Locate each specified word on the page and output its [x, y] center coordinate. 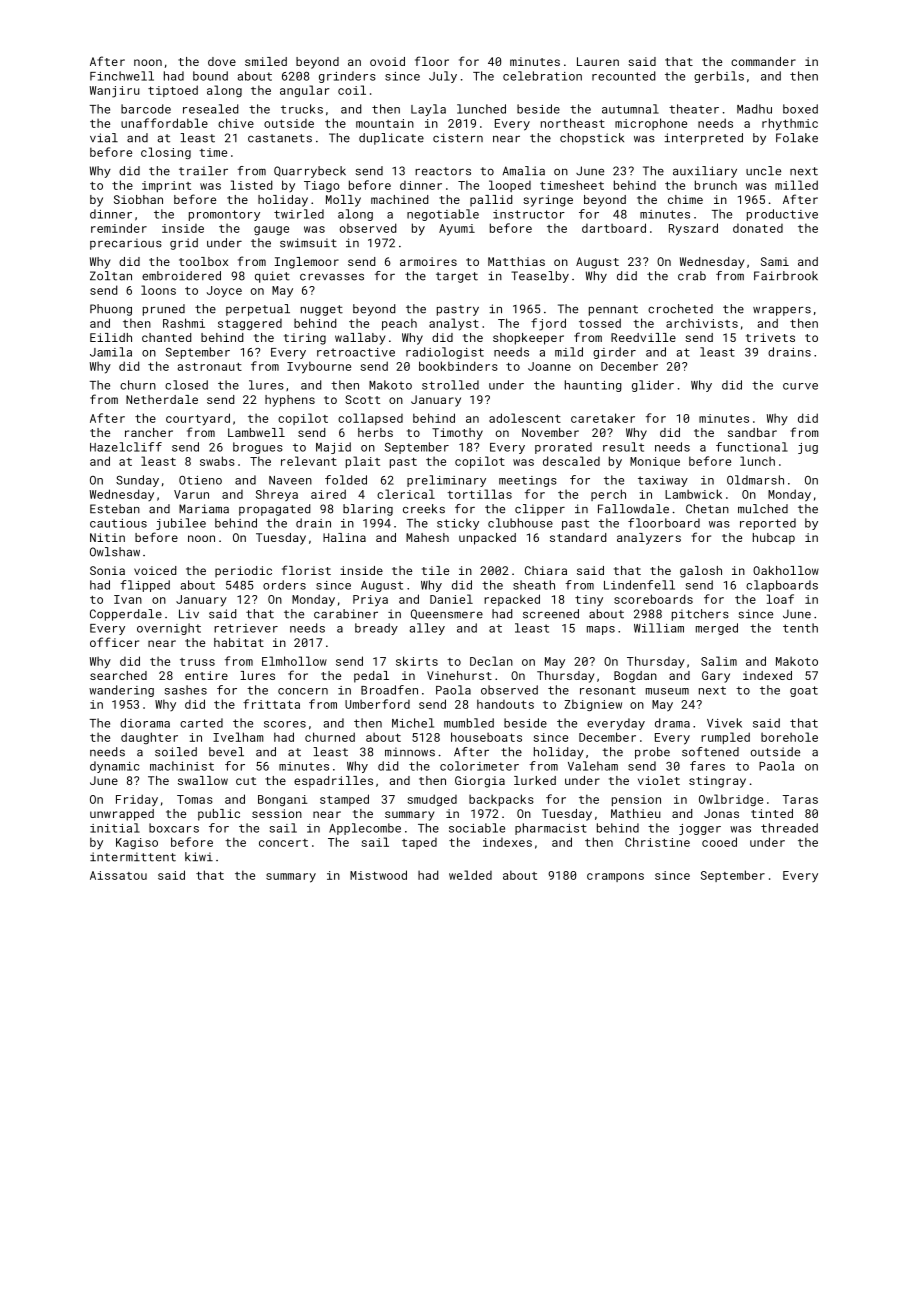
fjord [548, 324]
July [443, 77]
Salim [719, 661]
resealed [210, 109]
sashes [186, 690]
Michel [413, 723]
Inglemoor [307, 263]
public [219, 815]
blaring [368, 510]
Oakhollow [786, 570]
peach [399, 324]
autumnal [630, 109]
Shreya [277, 495]
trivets [770, 337]
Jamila [111, 352]
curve [800, 386]
